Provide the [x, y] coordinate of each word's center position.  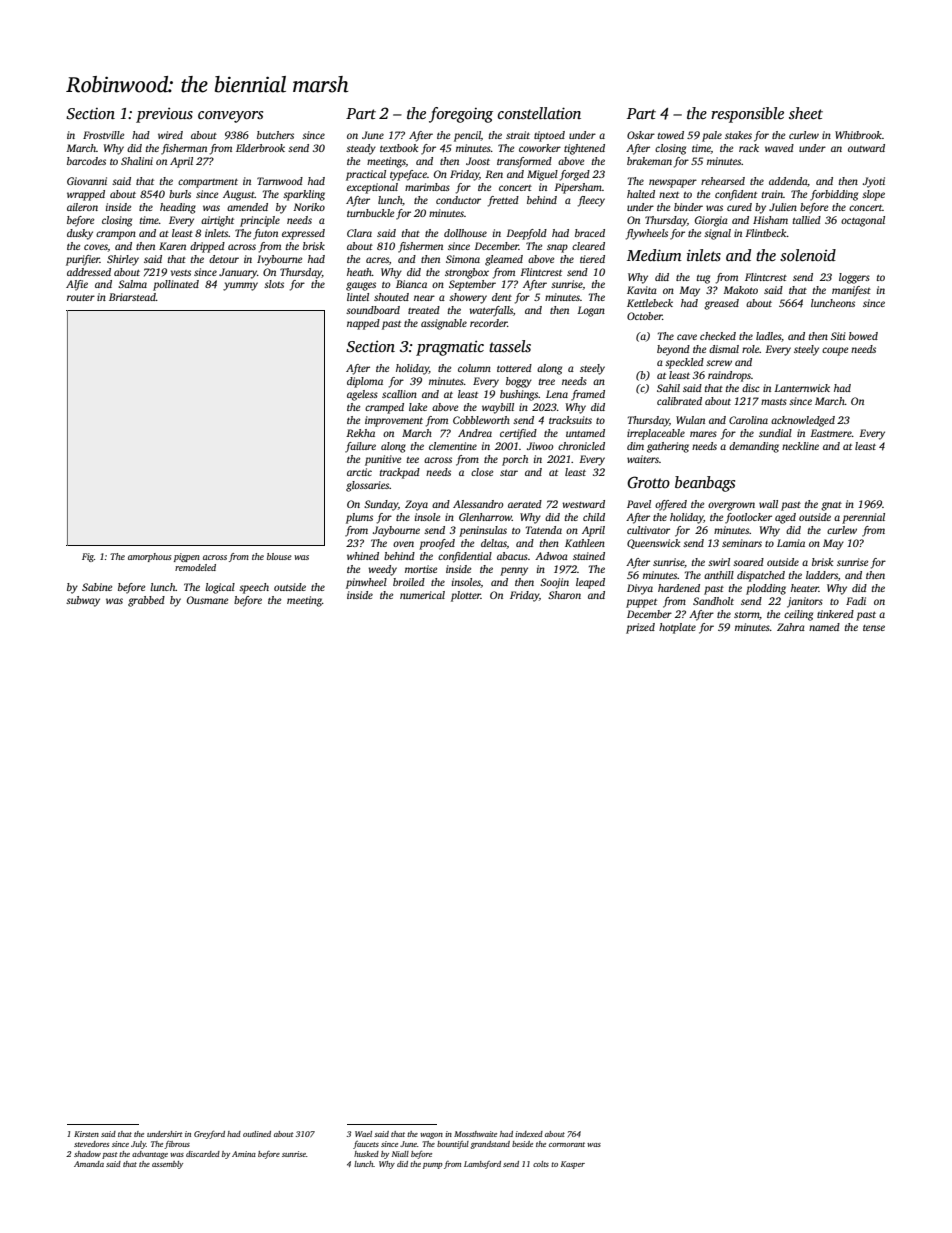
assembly [167, 1165]
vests [181, 273]
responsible [747, 115]
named [824, 627]
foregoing [461, 115]
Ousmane [207, 600]
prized [640, 628]
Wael [363, 1134]
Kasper [573, 1165]
